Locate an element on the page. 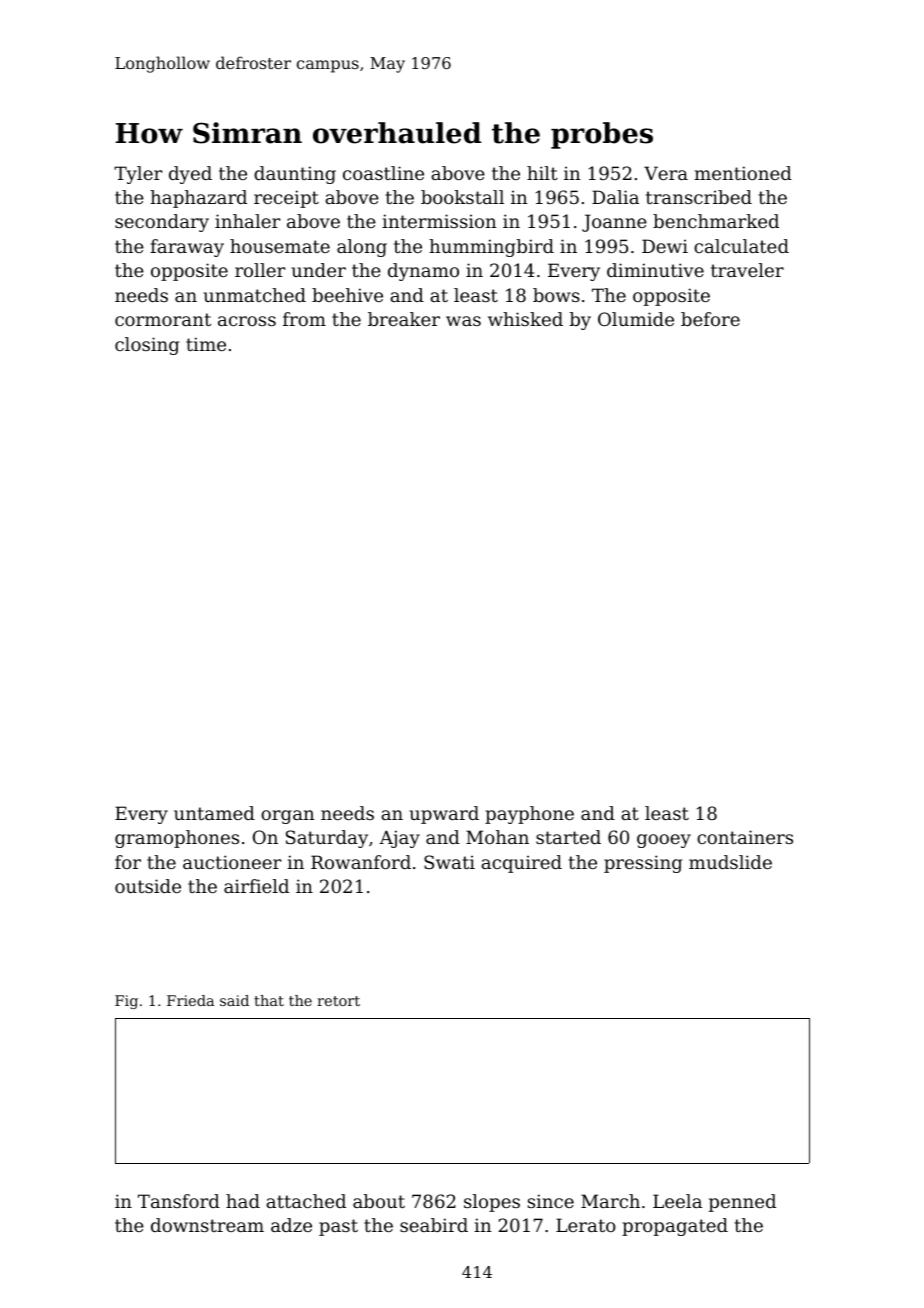 Image resolution: width=924 pixels, height=1308 pixels. Olumide is located at coordinates (636, 319).
